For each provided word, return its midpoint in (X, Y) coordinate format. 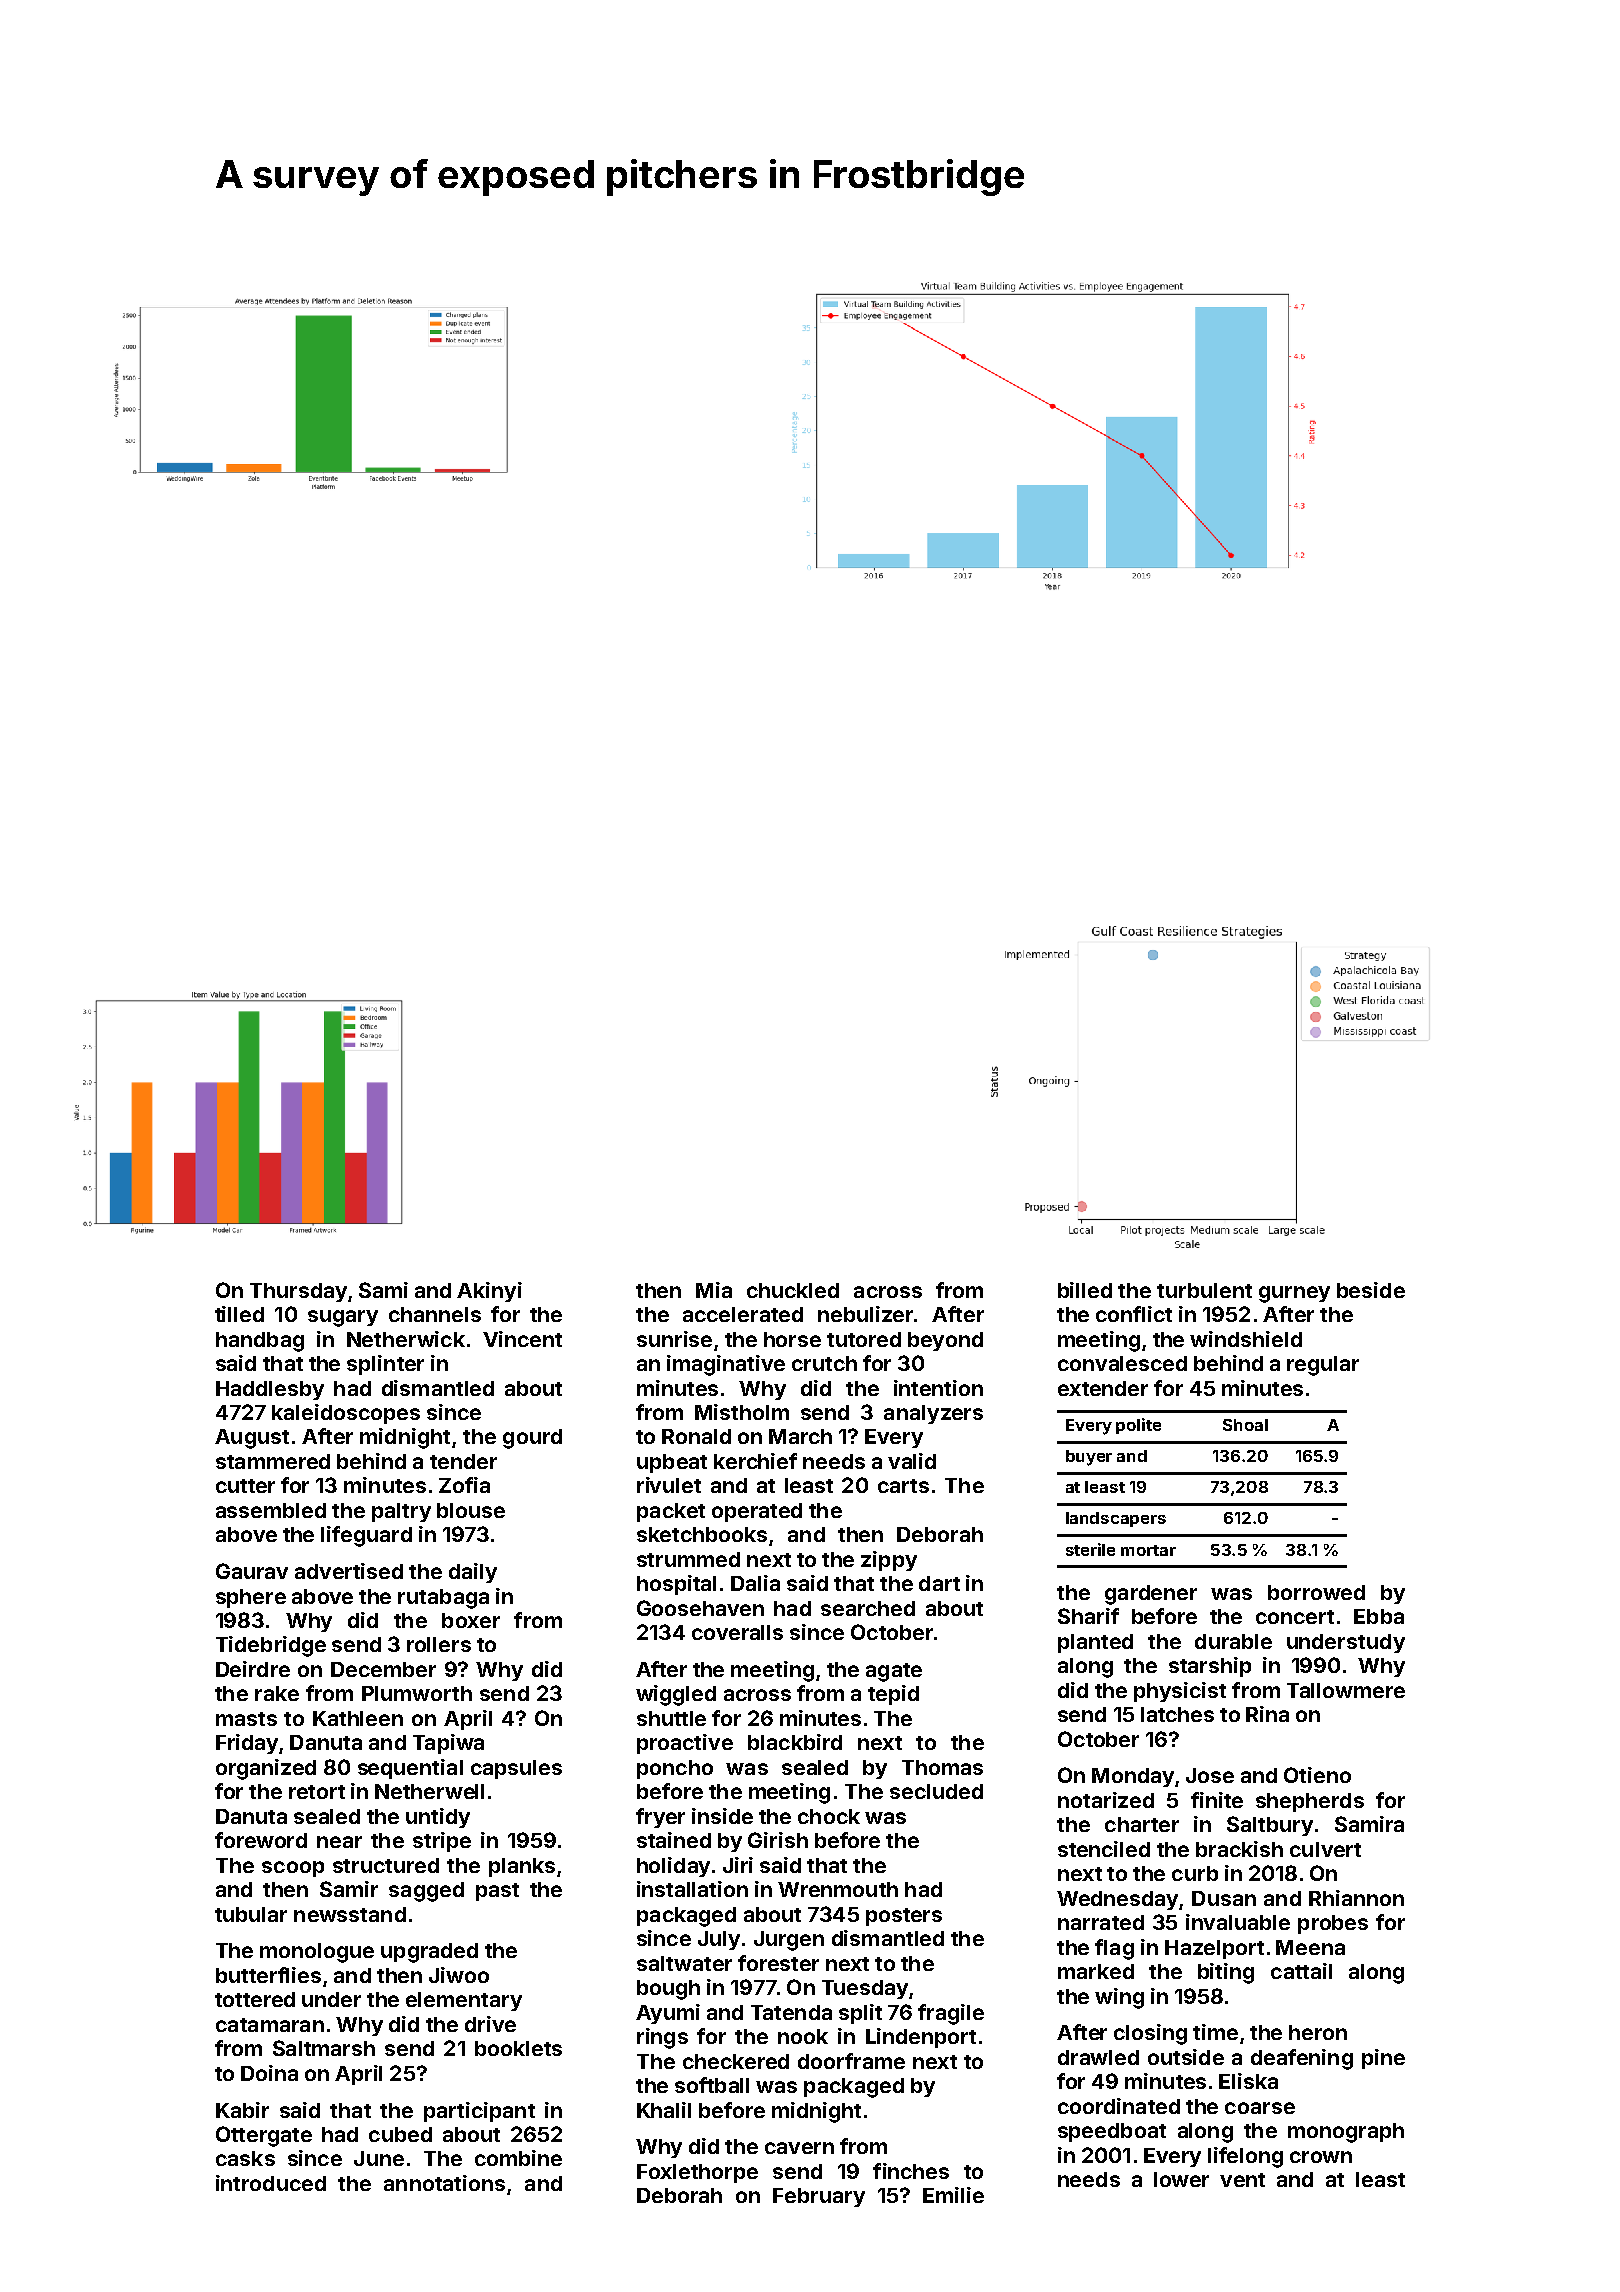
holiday (673, 1867)
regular (1323, 1366)
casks (245, 2158)
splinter (385, 1365)
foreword (261, 1840)
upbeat (672, 1463)
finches (911, 2171)
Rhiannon (1356, 1898)
